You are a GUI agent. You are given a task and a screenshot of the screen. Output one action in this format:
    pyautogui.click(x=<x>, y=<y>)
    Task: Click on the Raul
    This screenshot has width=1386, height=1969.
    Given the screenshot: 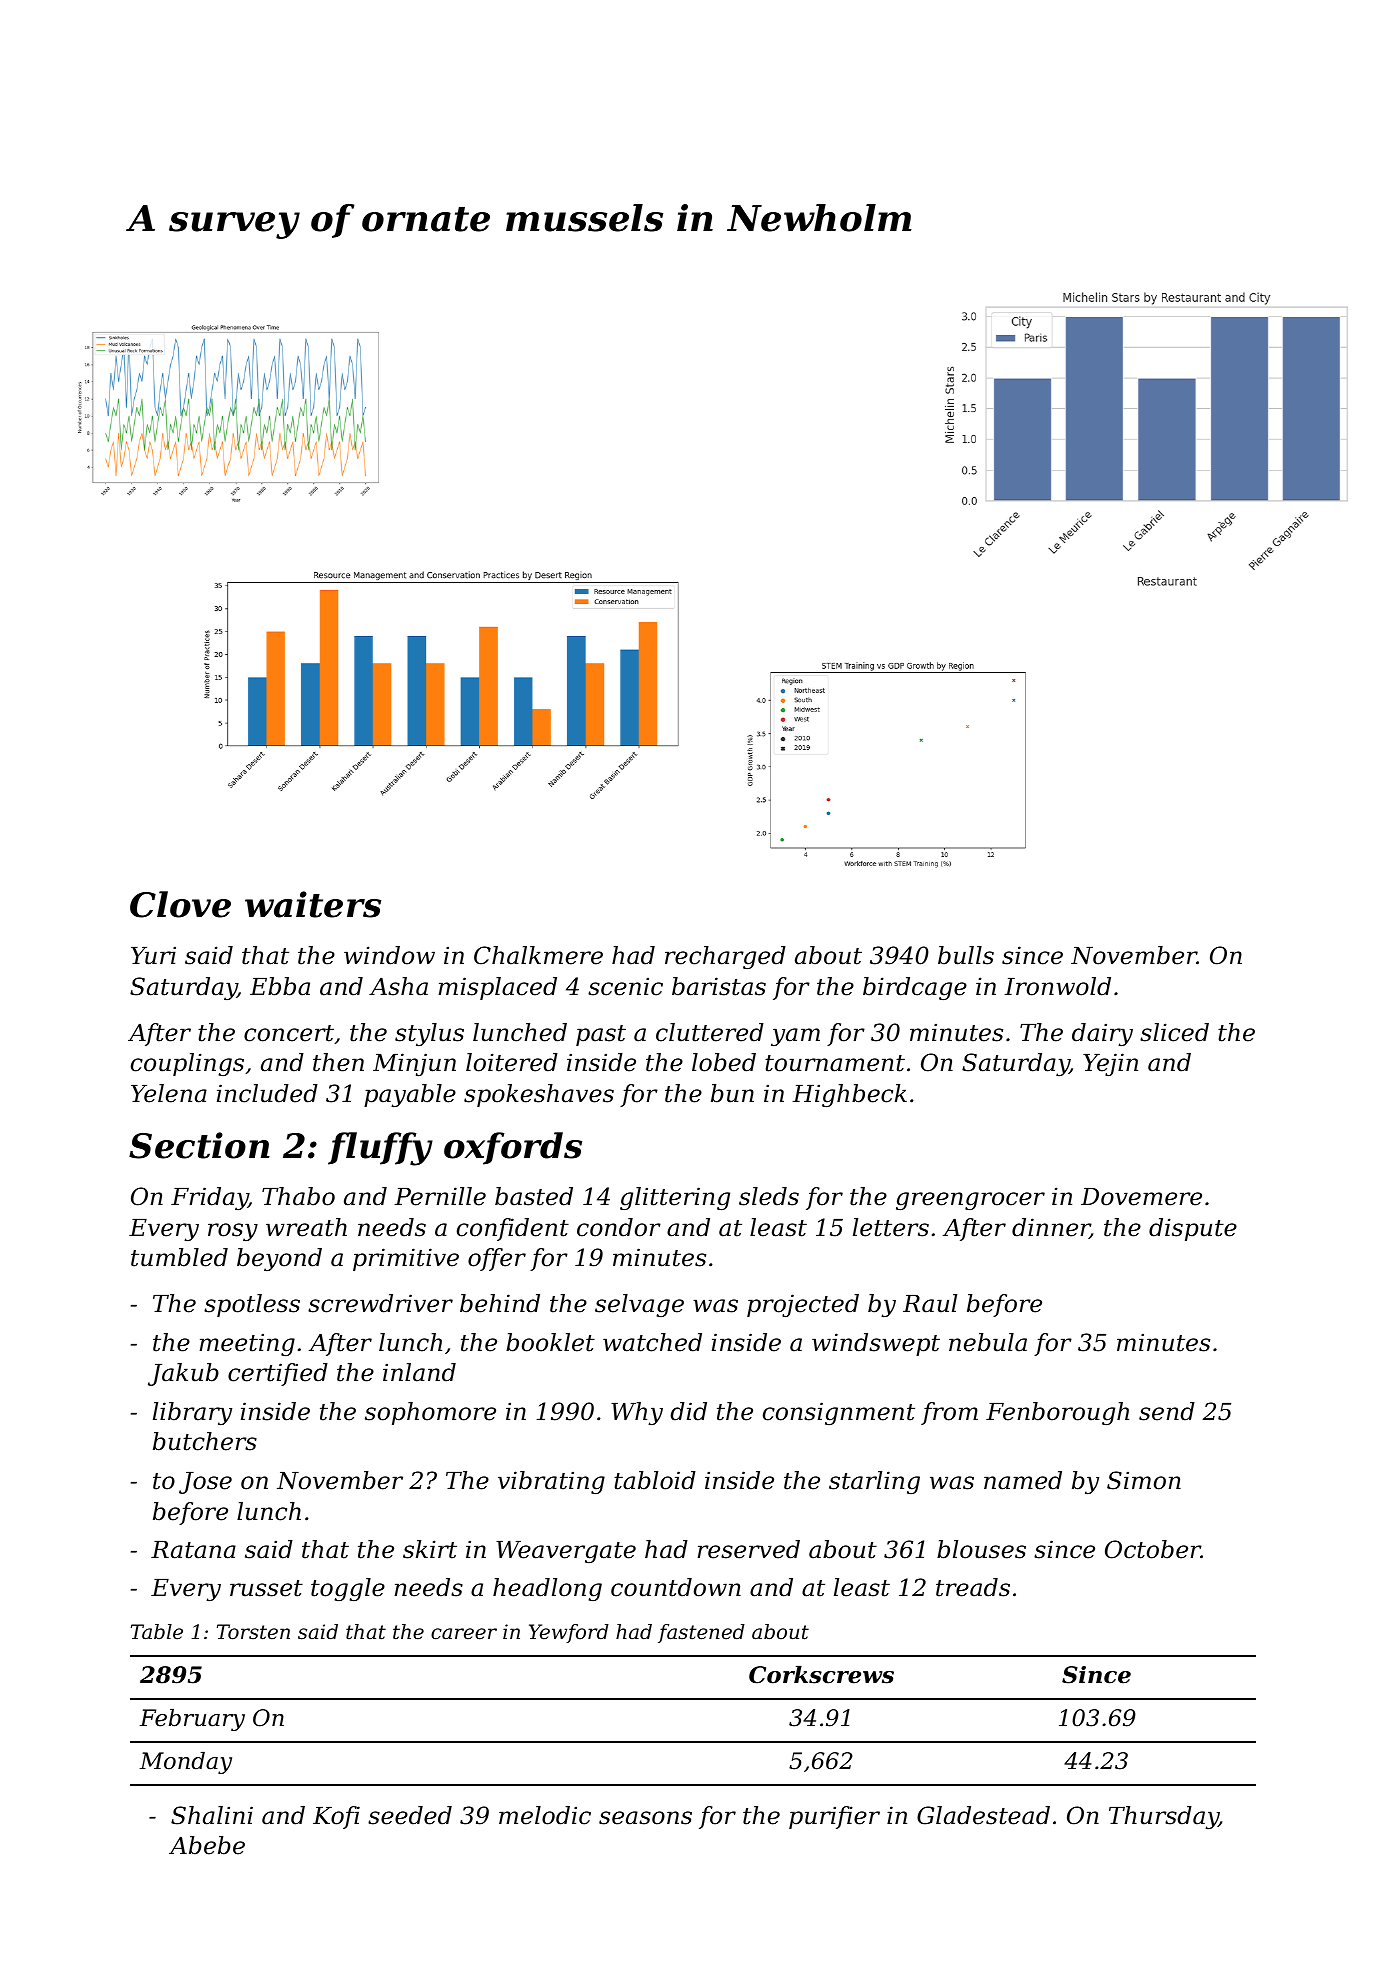 What is the action you would take?
    pyautogui.click(x=930, y=1303)
